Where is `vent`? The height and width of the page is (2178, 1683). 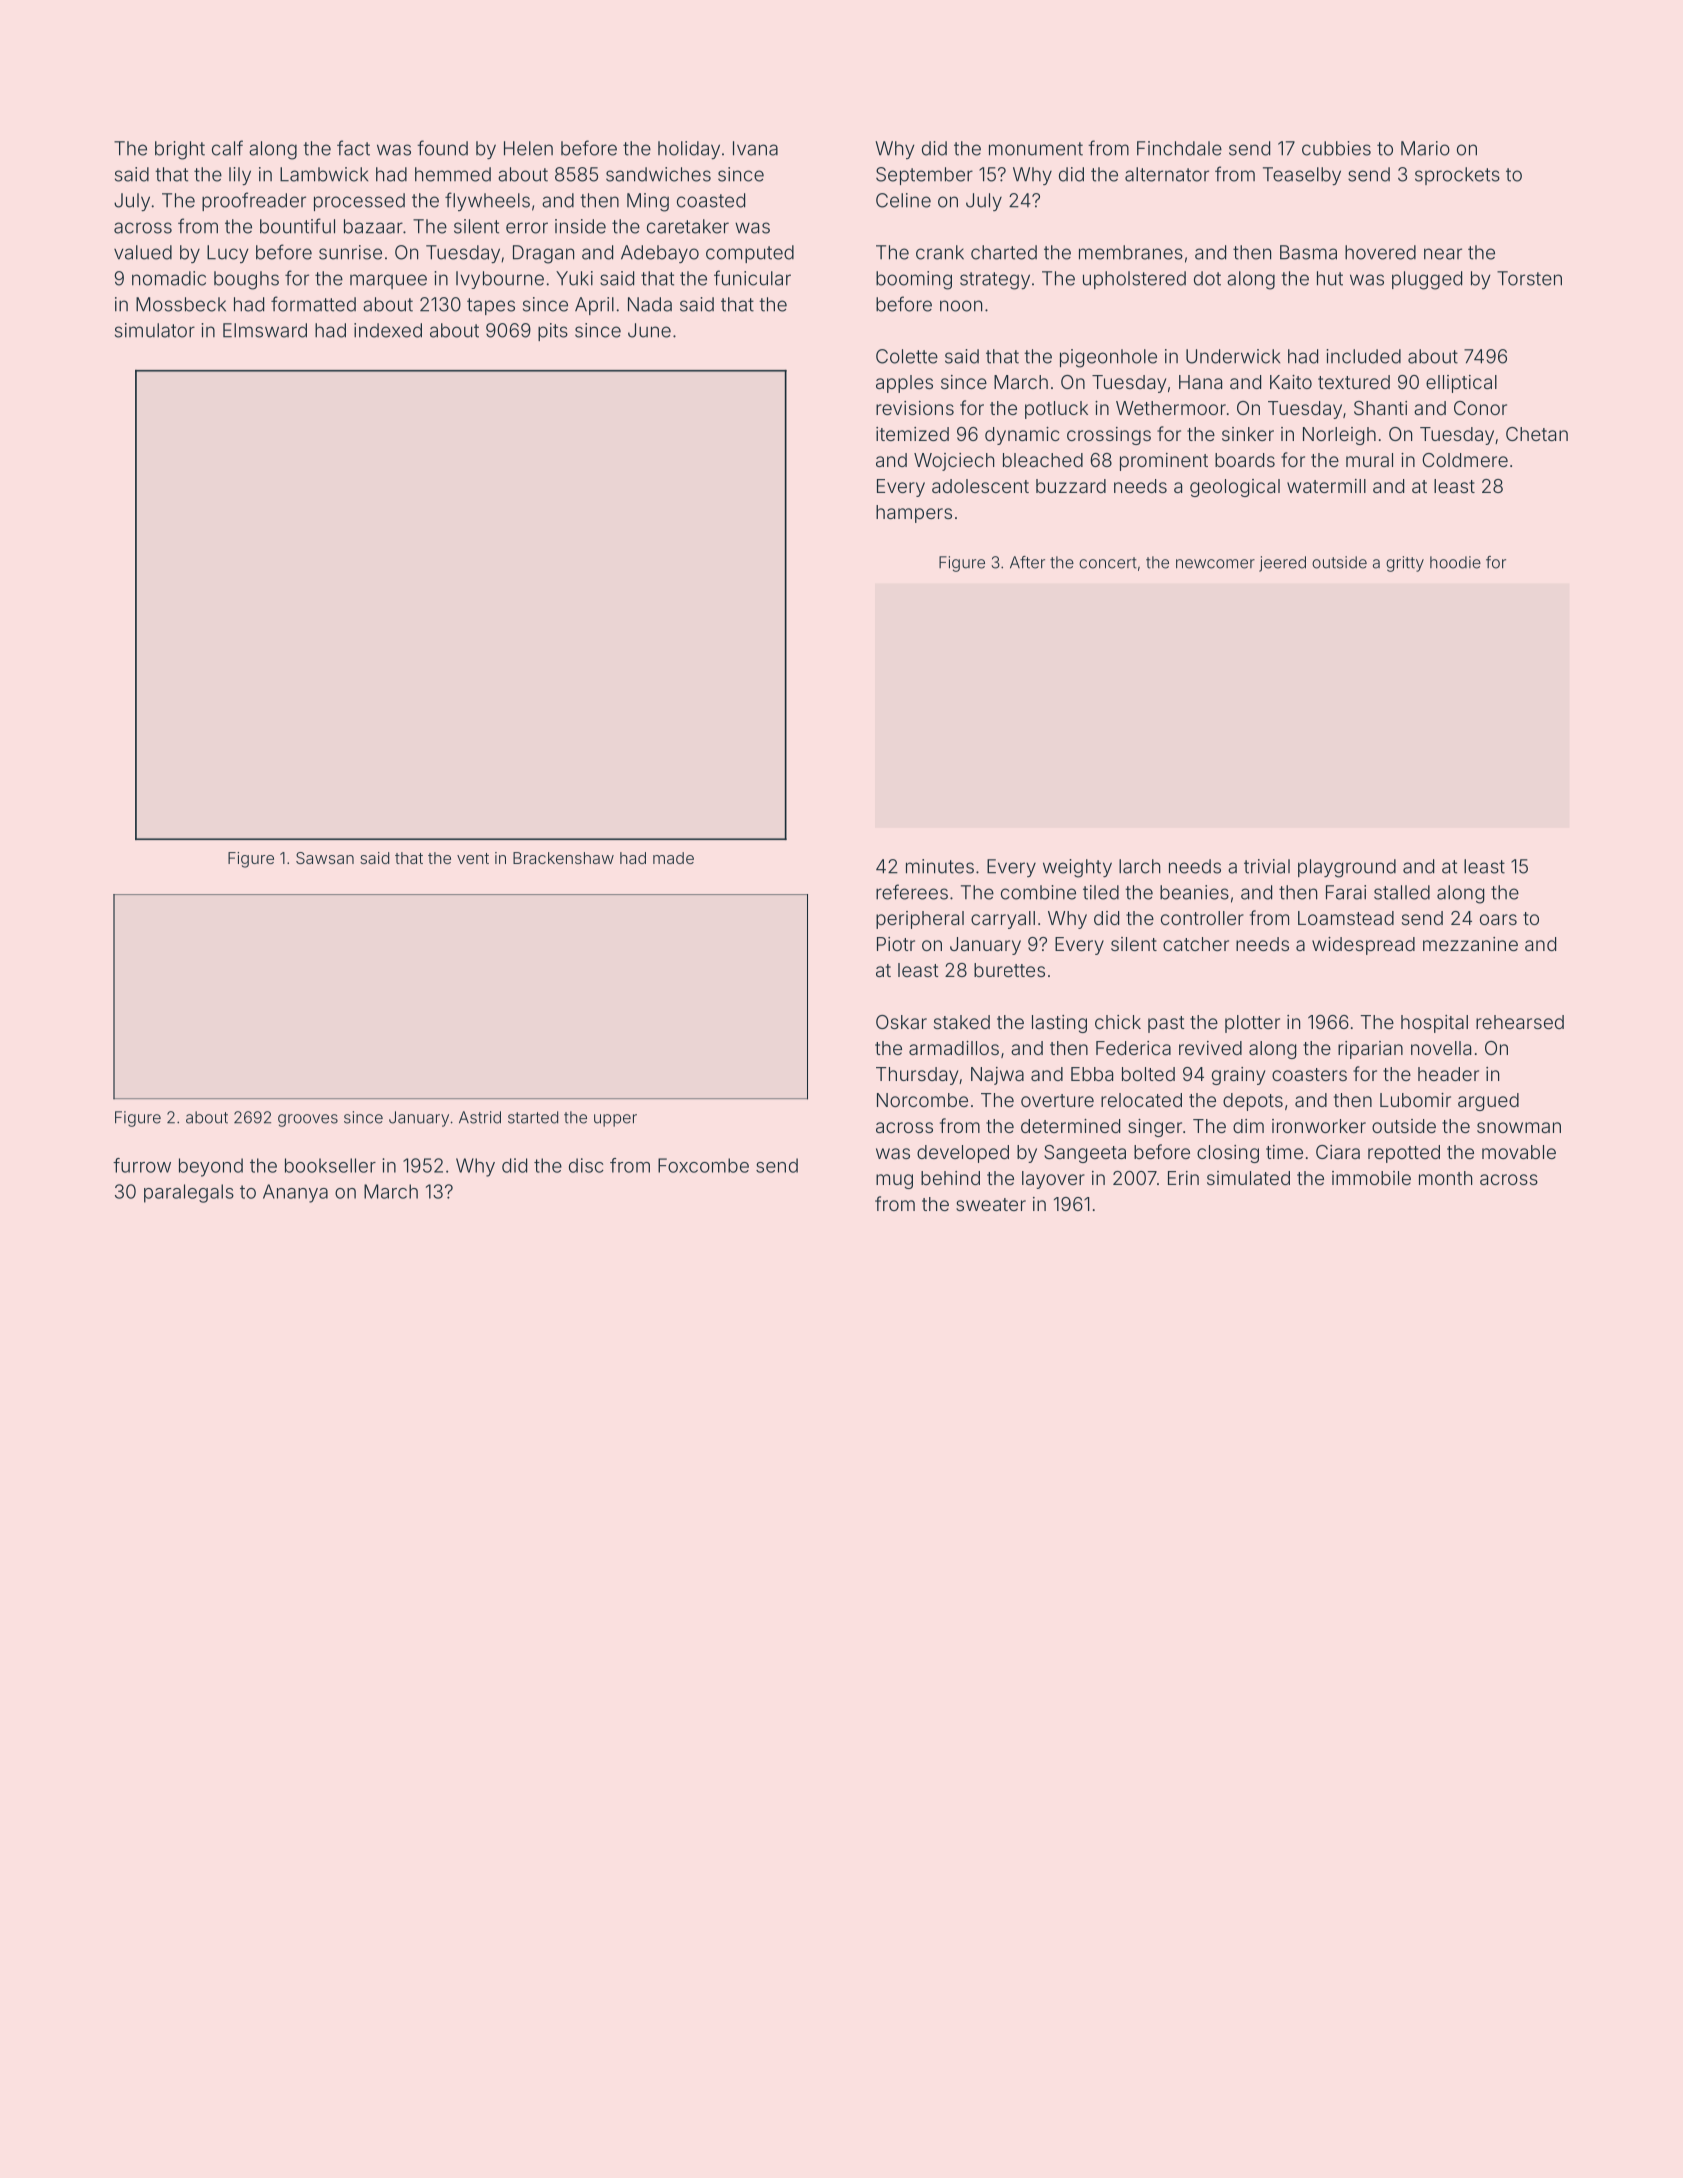 vent is located at coordinates (473, 858).
